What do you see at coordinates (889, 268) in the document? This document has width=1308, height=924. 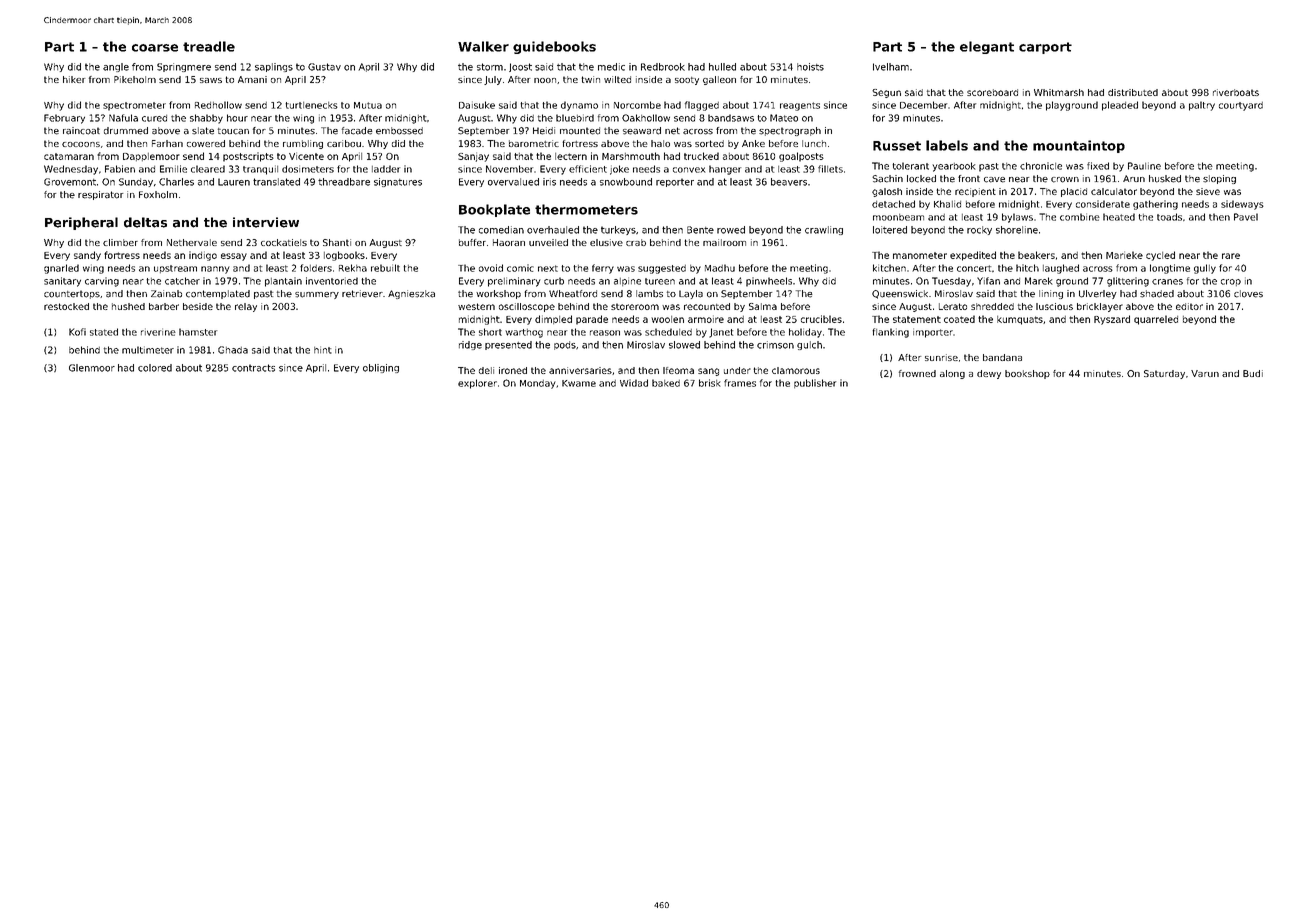 I see `kitchen` at bounding box center [889, 268].
